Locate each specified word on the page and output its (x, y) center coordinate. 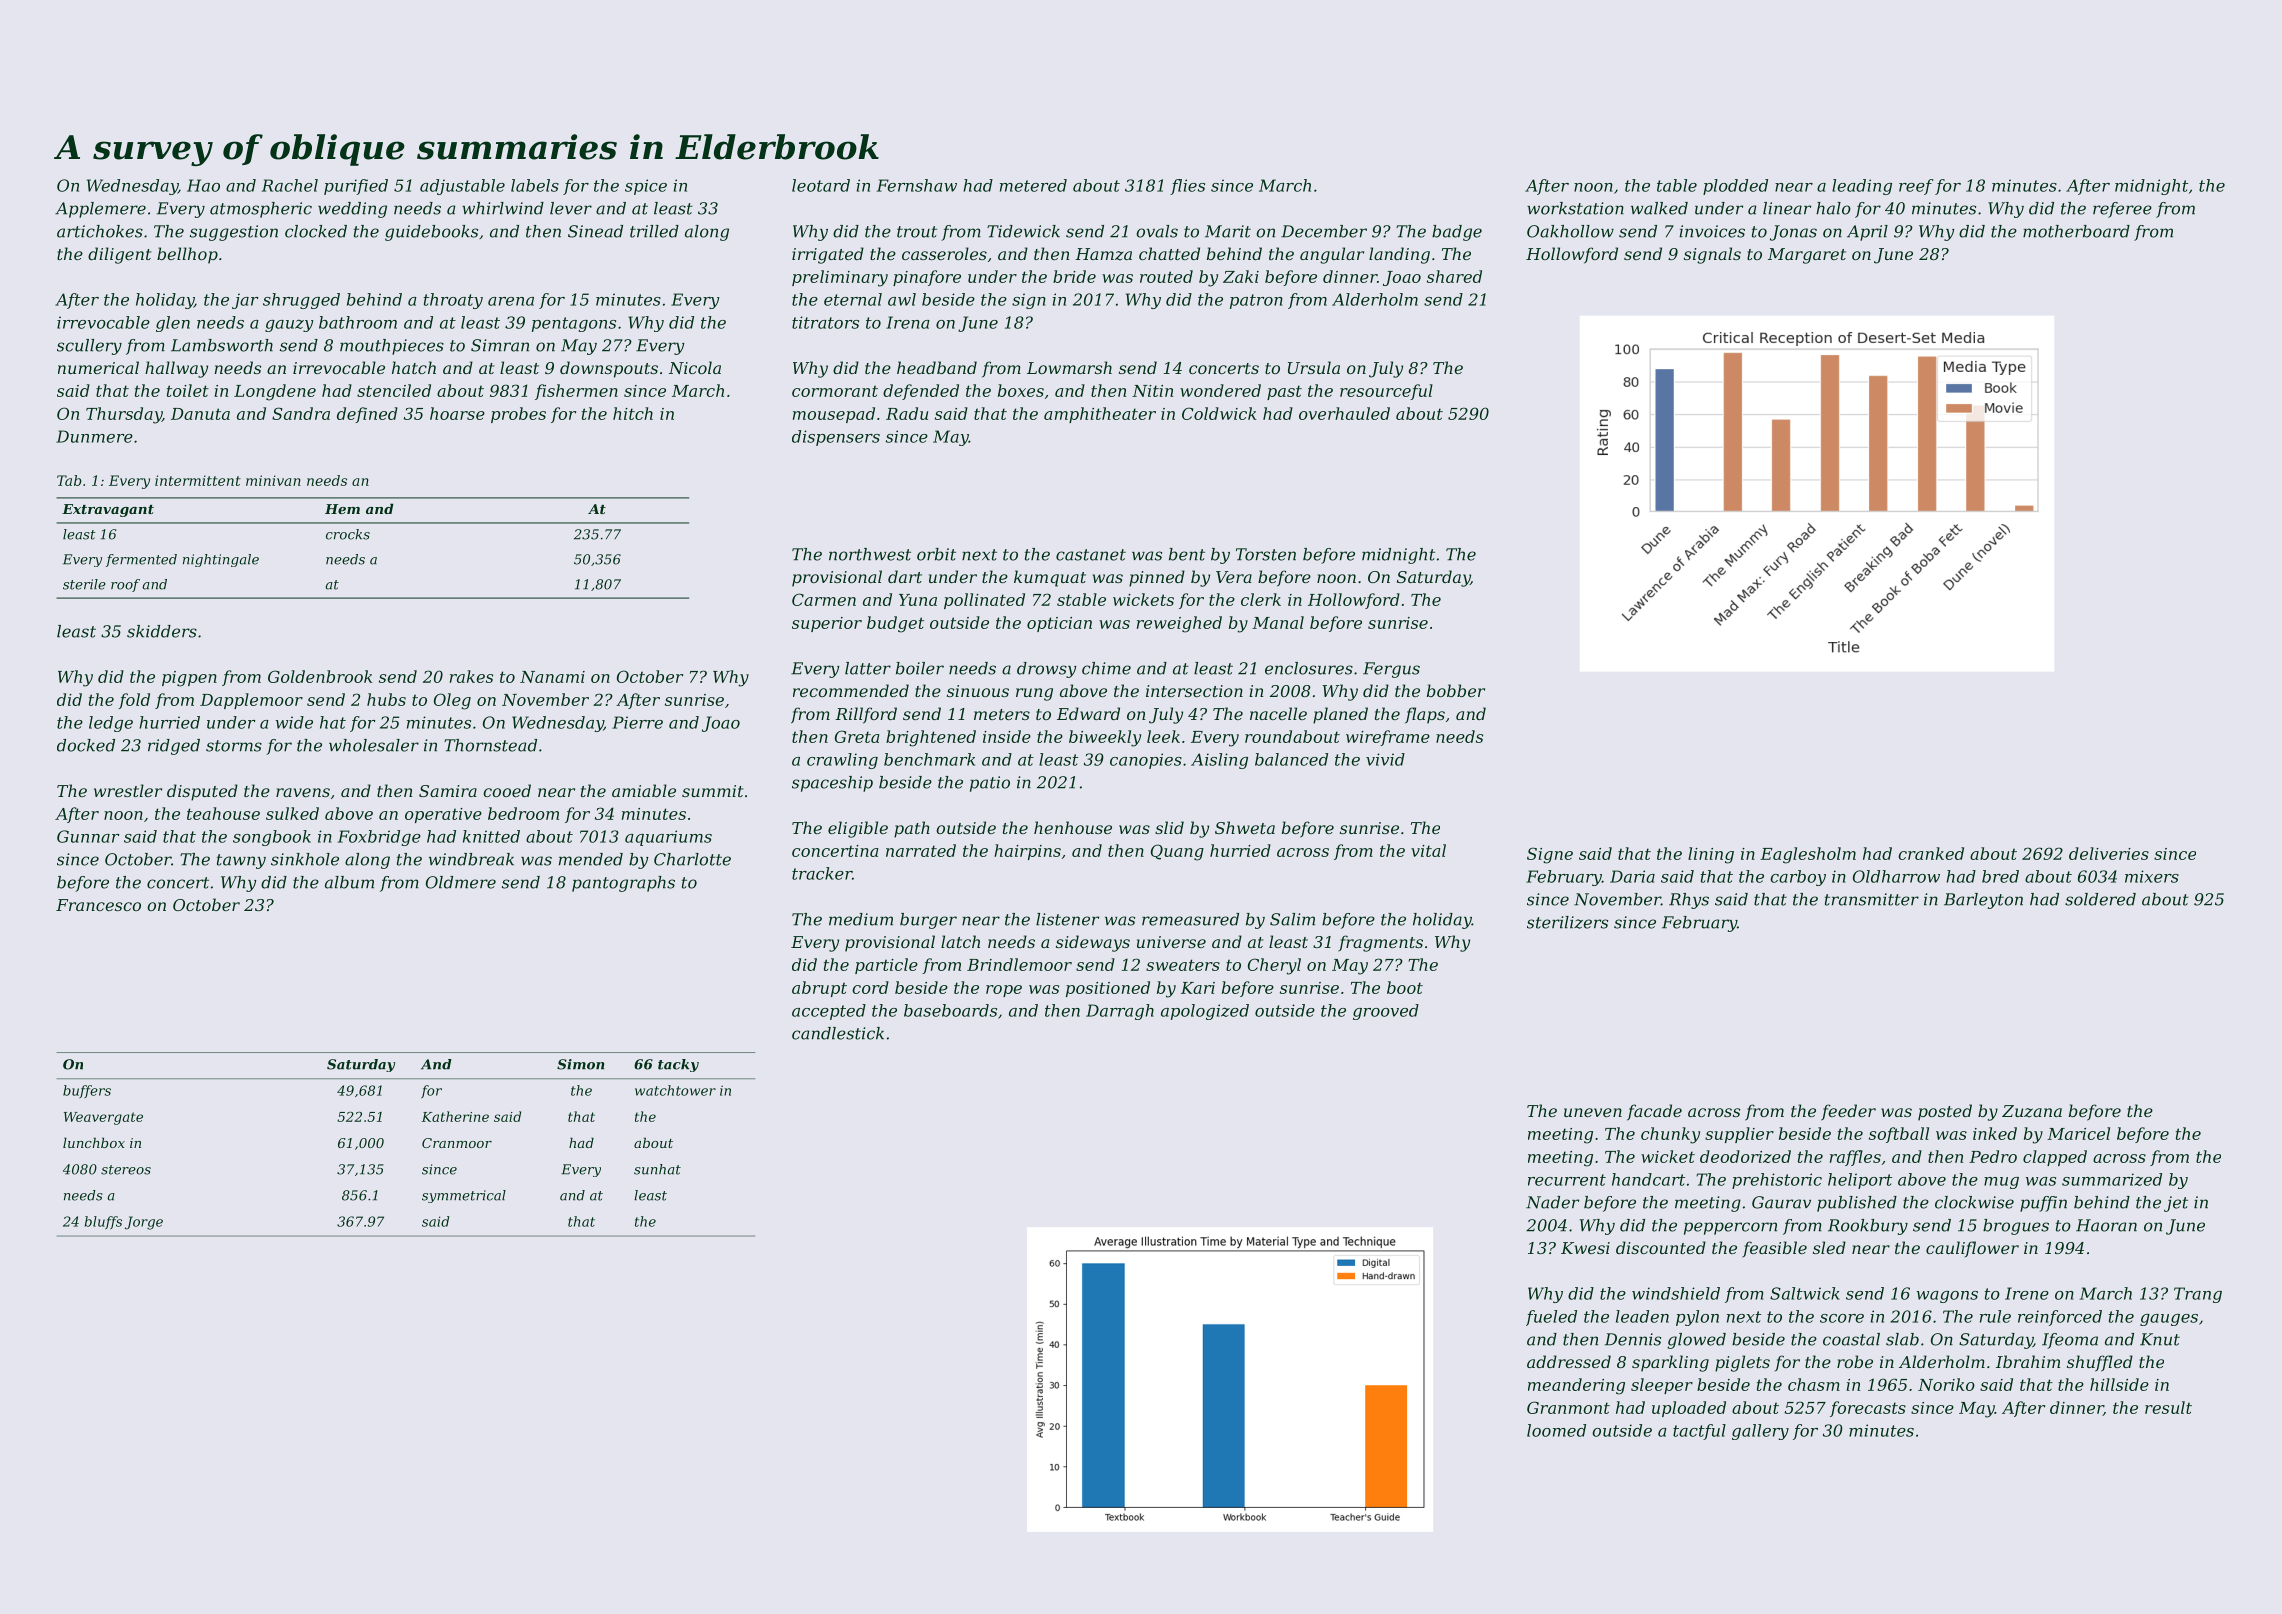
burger (928, 921)
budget (895, 624)
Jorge (144, 1223)
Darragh (1120, 1012)
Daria (1632, 876)
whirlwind (503, 208)
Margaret (1807, 256)
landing (1399, 255)
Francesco (98, 905)
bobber (1456, 690)
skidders (162, 631)
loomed (1556, 1430)
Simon (580, 1064)
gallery (1760, 1432)
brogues (2016, 1227)
